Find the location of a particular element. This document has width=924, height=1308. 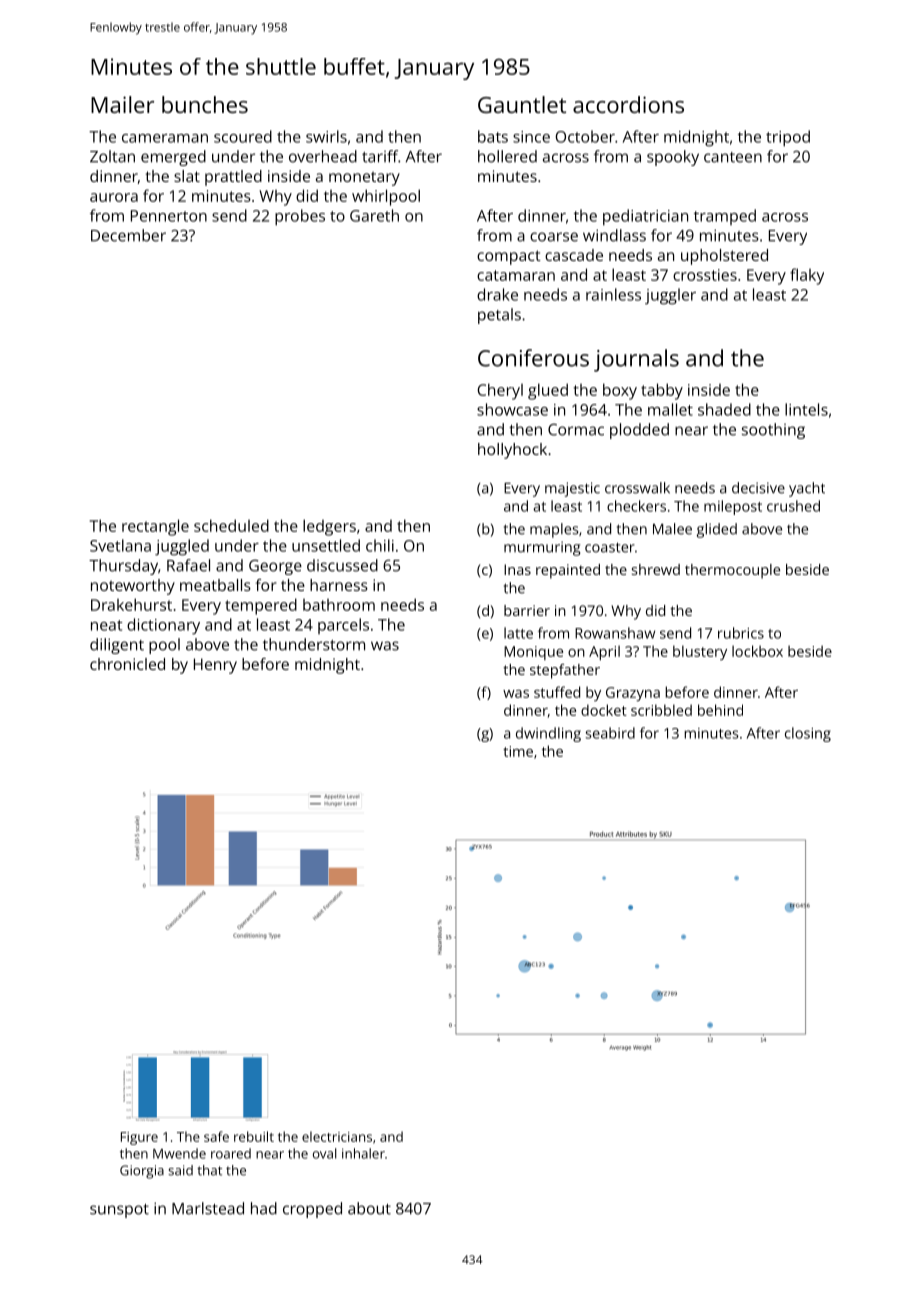

dwindling is located at coordinates (548, 734).
